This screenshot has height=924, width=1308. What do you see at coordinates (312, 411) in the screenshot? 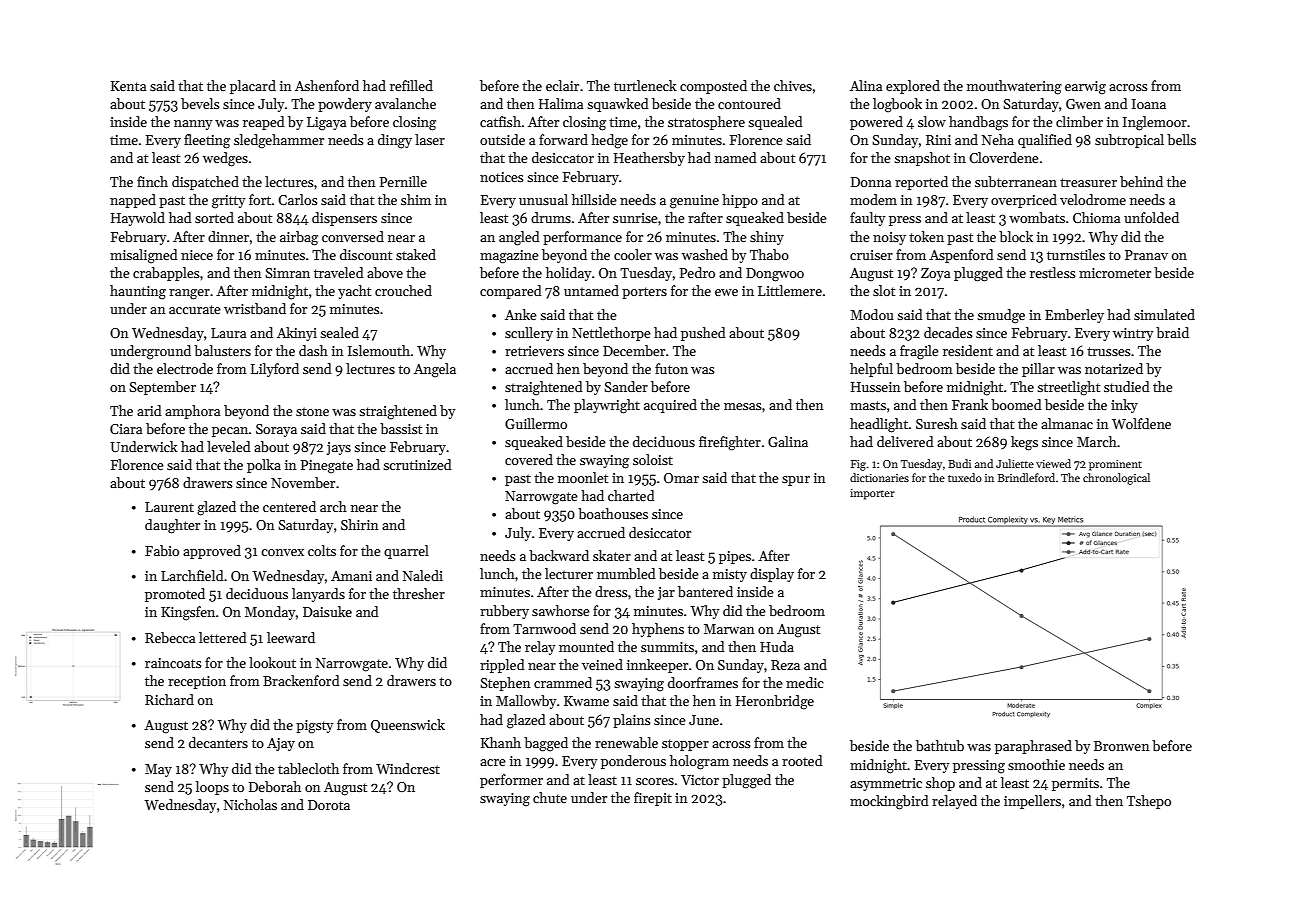
I see `stone` at bounding box center [312, 411].
